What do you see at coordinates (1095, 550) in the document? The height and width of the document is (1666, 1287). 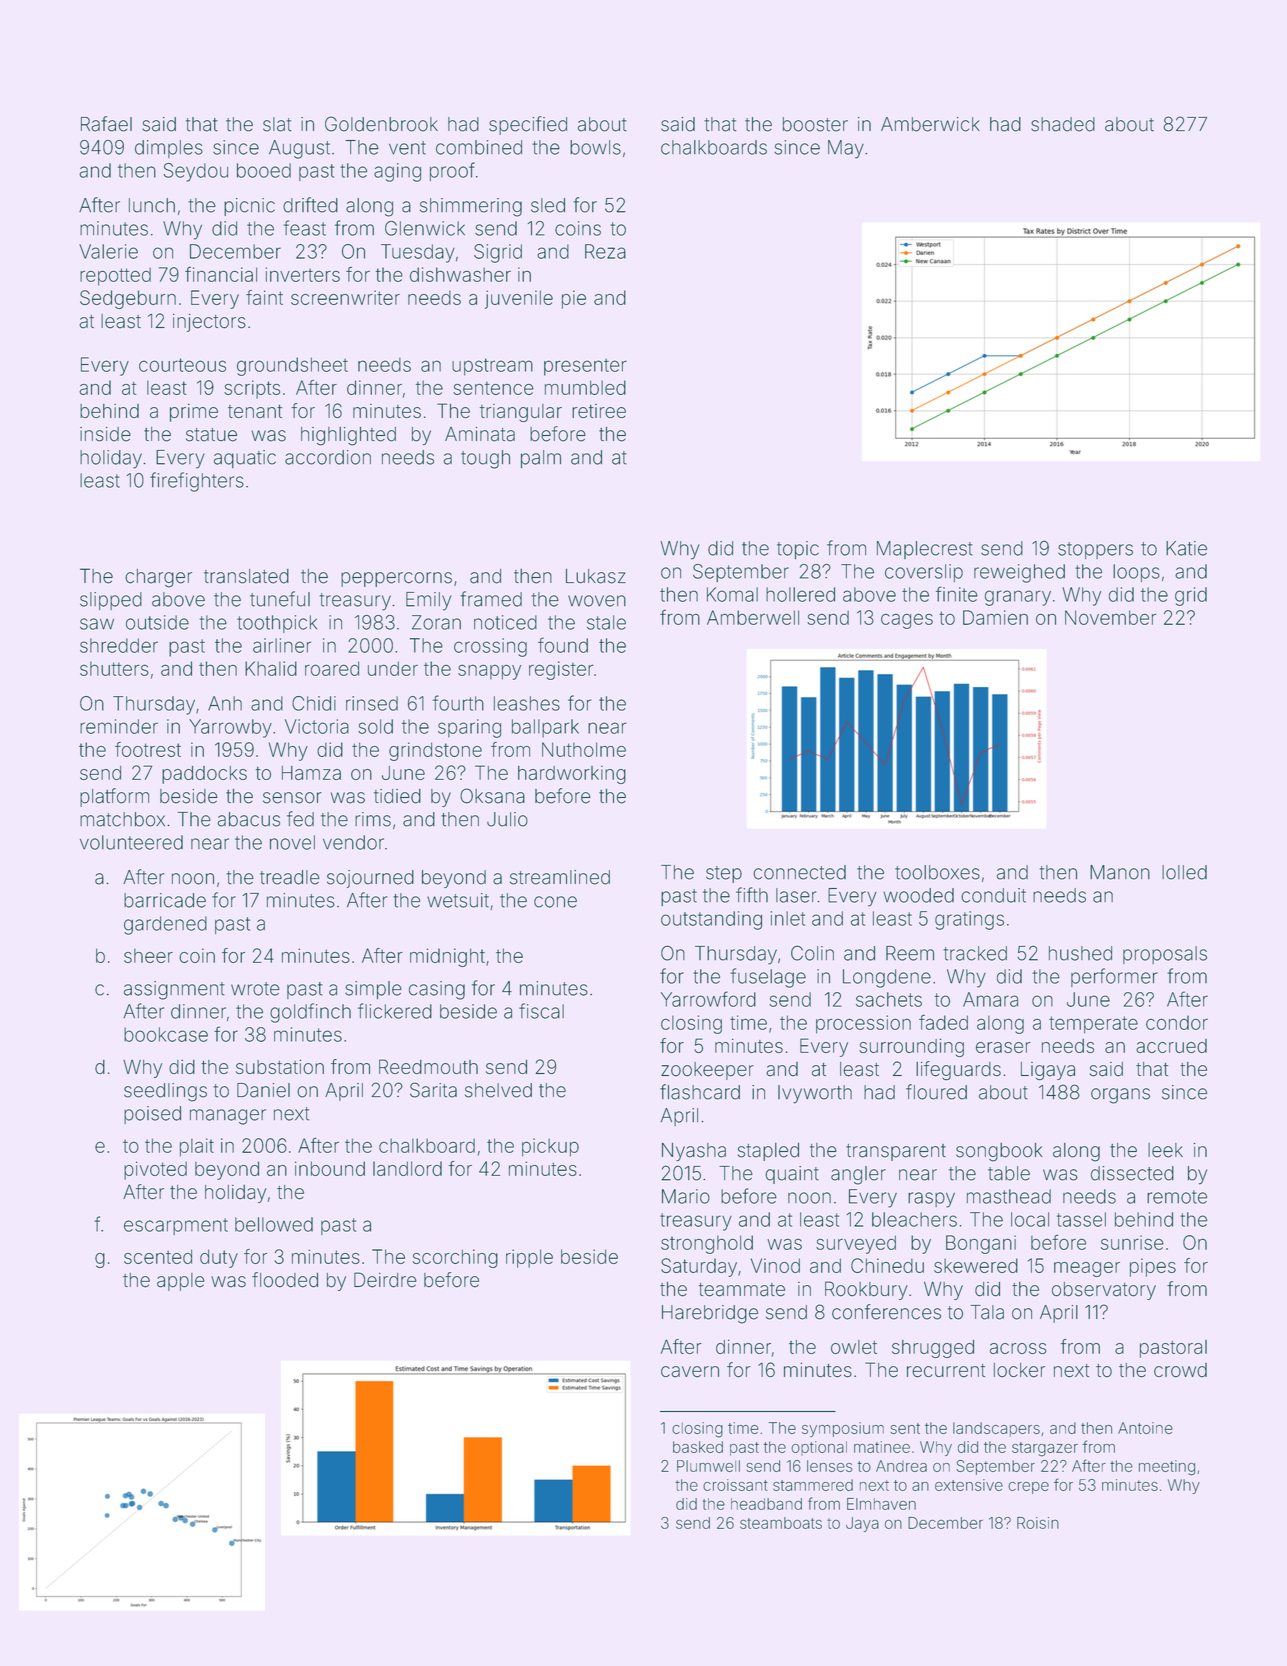 I see `stoppers` at bounding box center [1095, 550].
